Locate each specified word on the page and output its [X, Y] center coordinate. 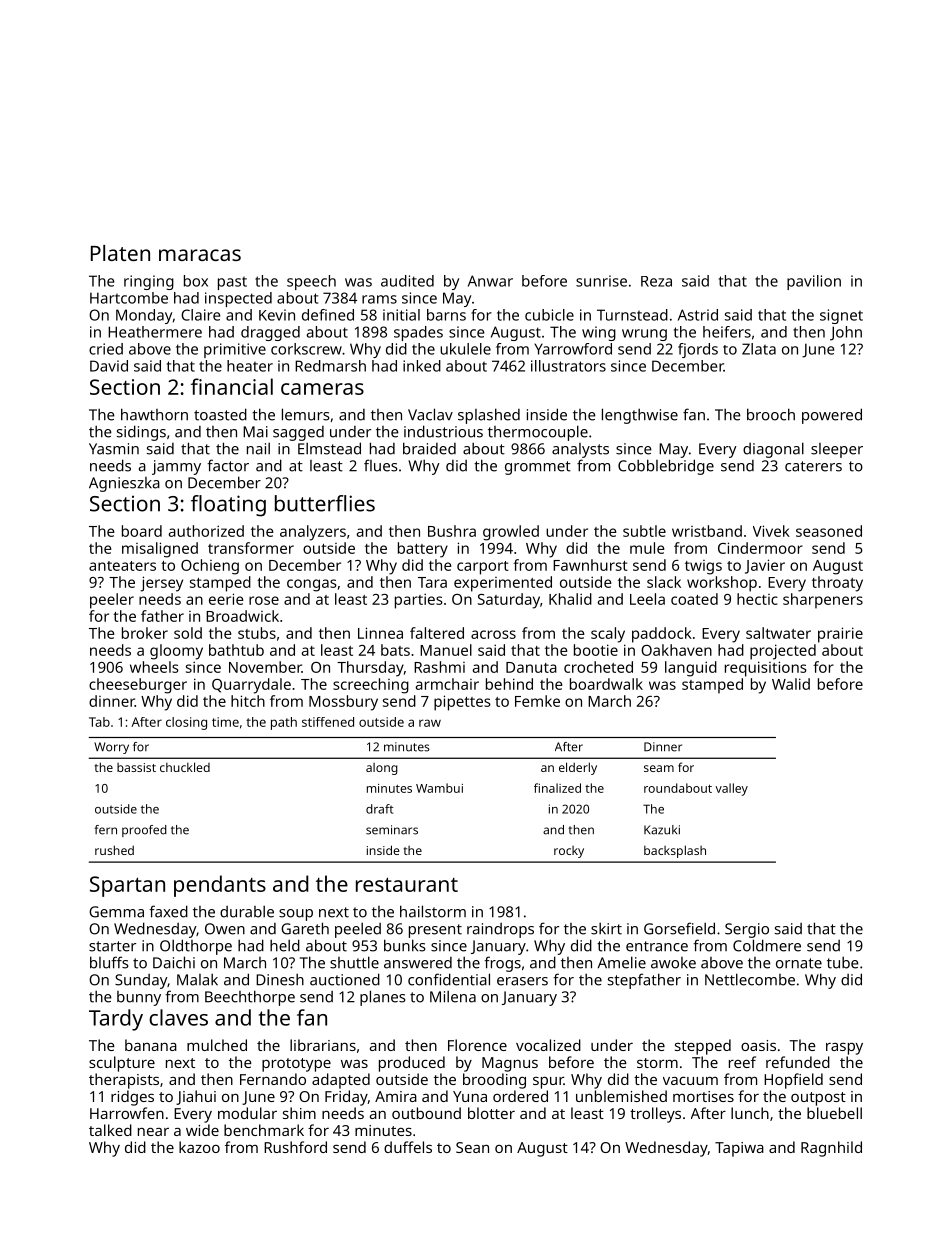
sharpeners [823, 601]
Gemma [116, 912]
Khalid [570, 599]
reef [742, 1062]
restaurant [407, 884]
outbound [426, 1113]
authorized [206, 531]
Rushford [295, 1147]
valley [731, 789]
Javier [765, 566]
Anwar [490, 281]
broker [145, 633]
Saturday [509, 601]
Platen [120, 253]
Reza [656, 281]
